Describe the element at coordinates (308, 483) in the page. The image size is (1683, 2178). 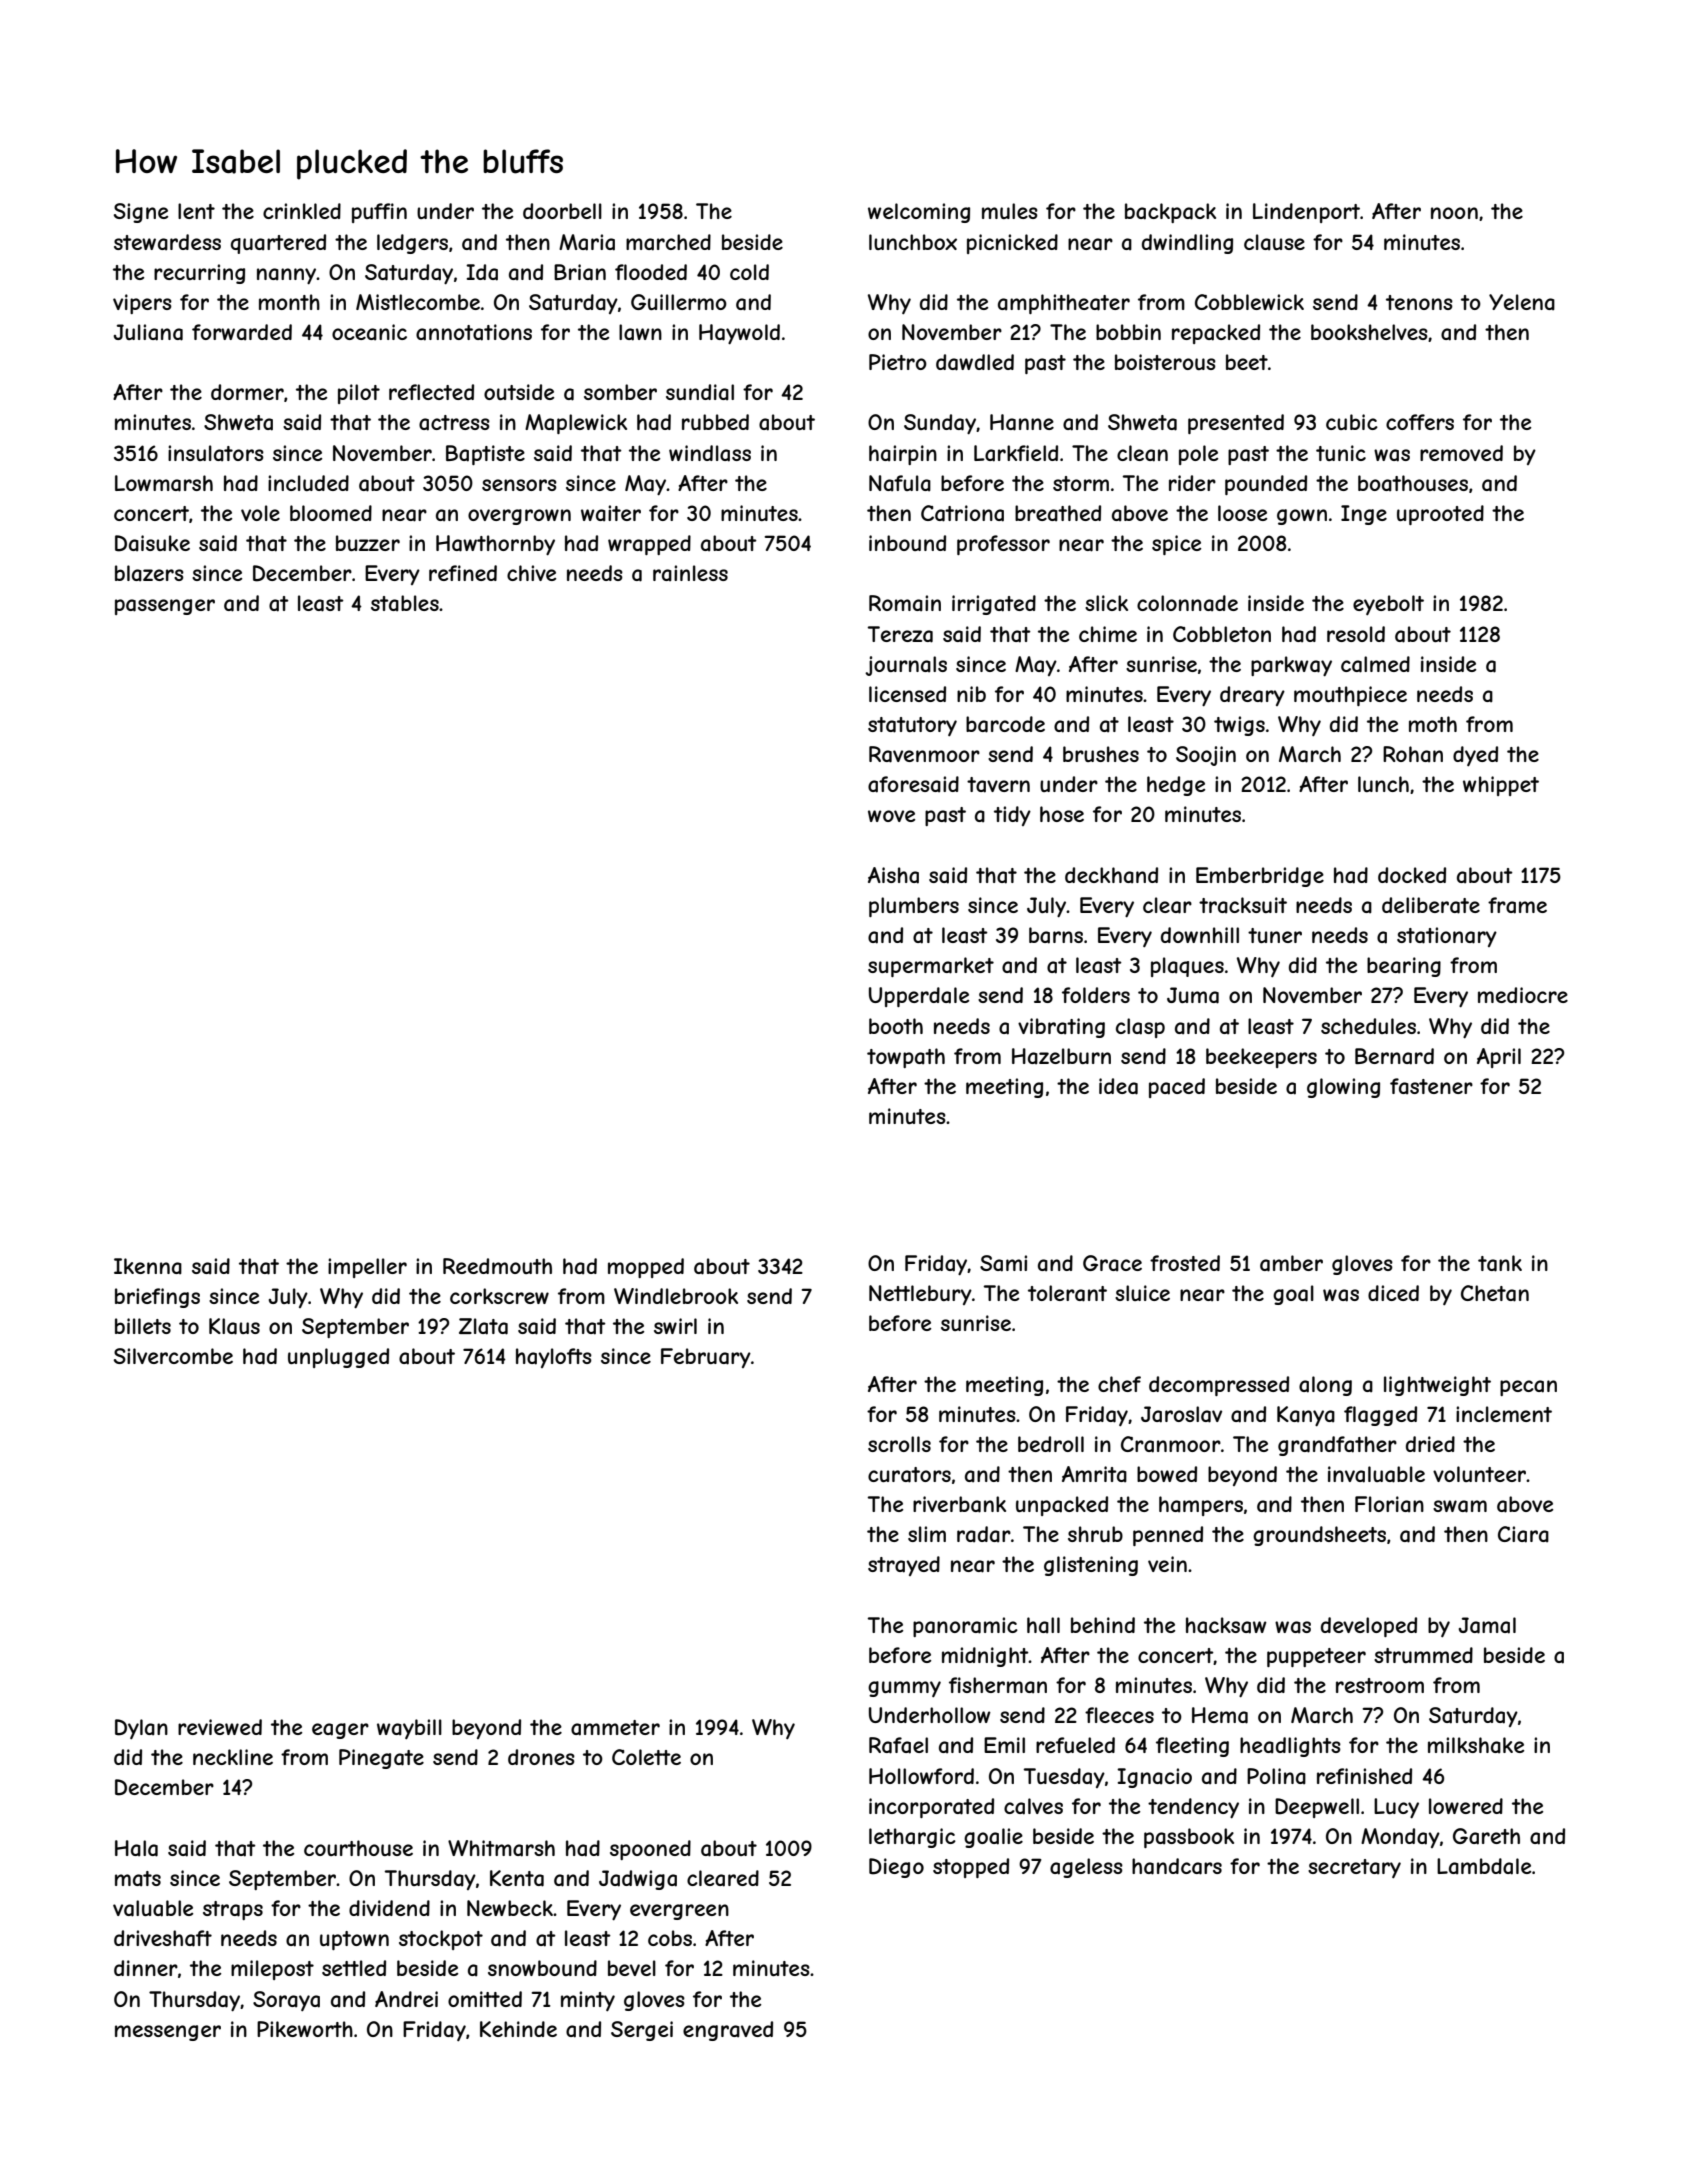
I see `included` at that location.
